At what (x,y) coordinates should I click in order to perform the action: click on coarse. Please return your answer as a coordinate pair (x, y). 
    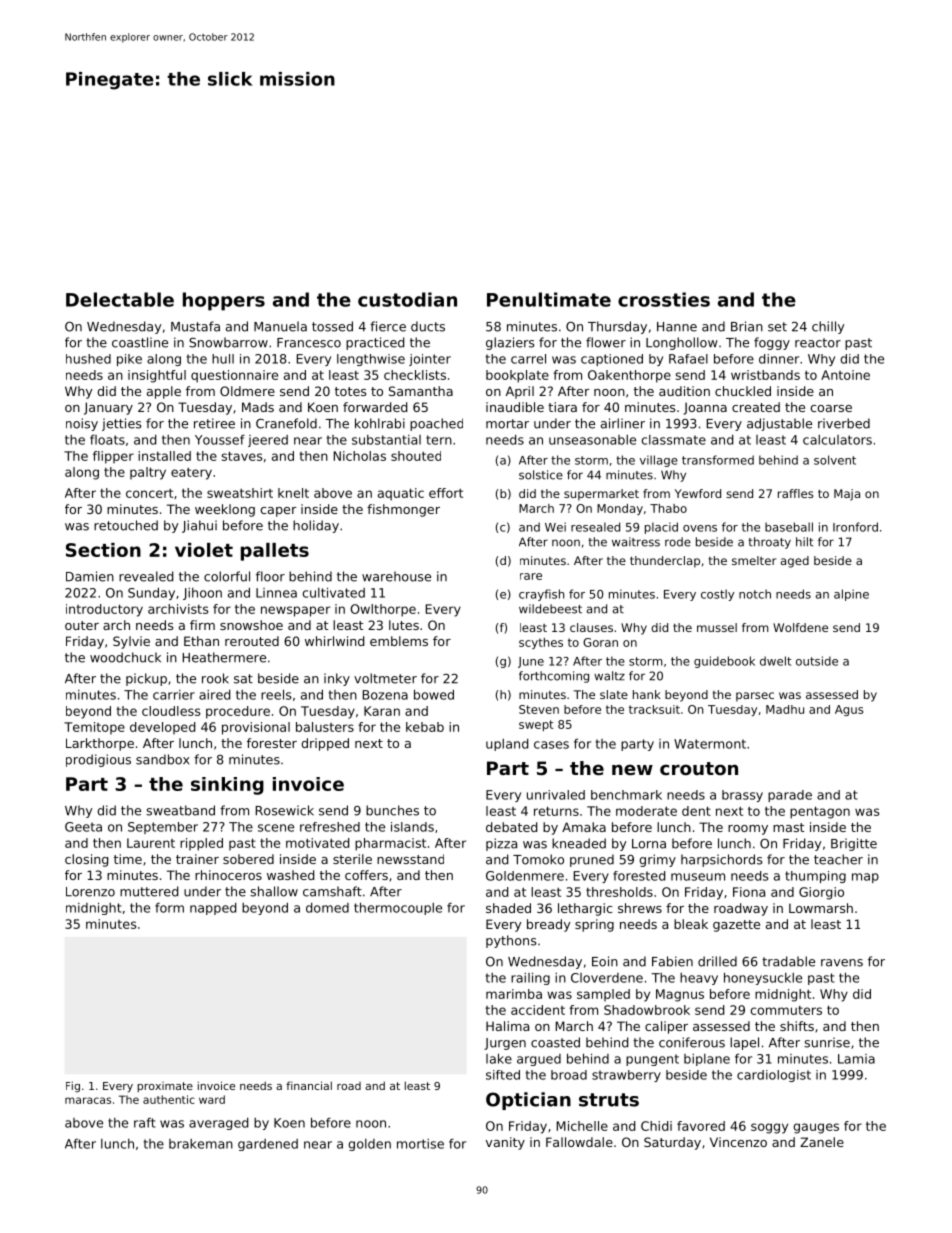
    Looking at the image, I should click on (831, 408).
